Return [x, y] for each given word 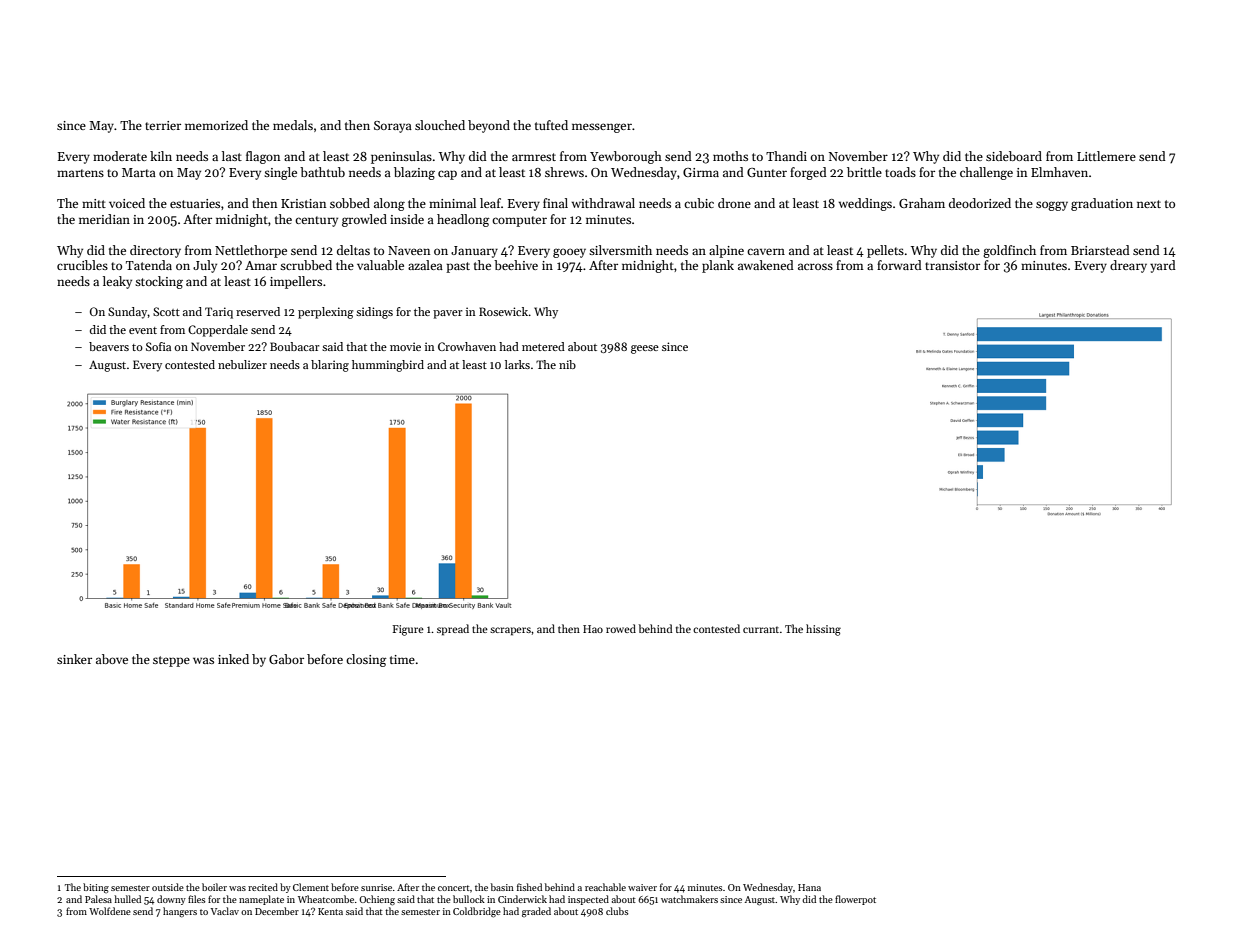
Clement [311, 887]
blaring [330, 366]
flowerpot [855, 900]
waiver [642, 887]
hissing [823, 630]
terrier [163, 125]
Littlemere [1106, 156]
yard [1163, 266]
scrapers [510, 631]
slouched [440, 125]
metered [543, 346]
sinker [74, 659]
